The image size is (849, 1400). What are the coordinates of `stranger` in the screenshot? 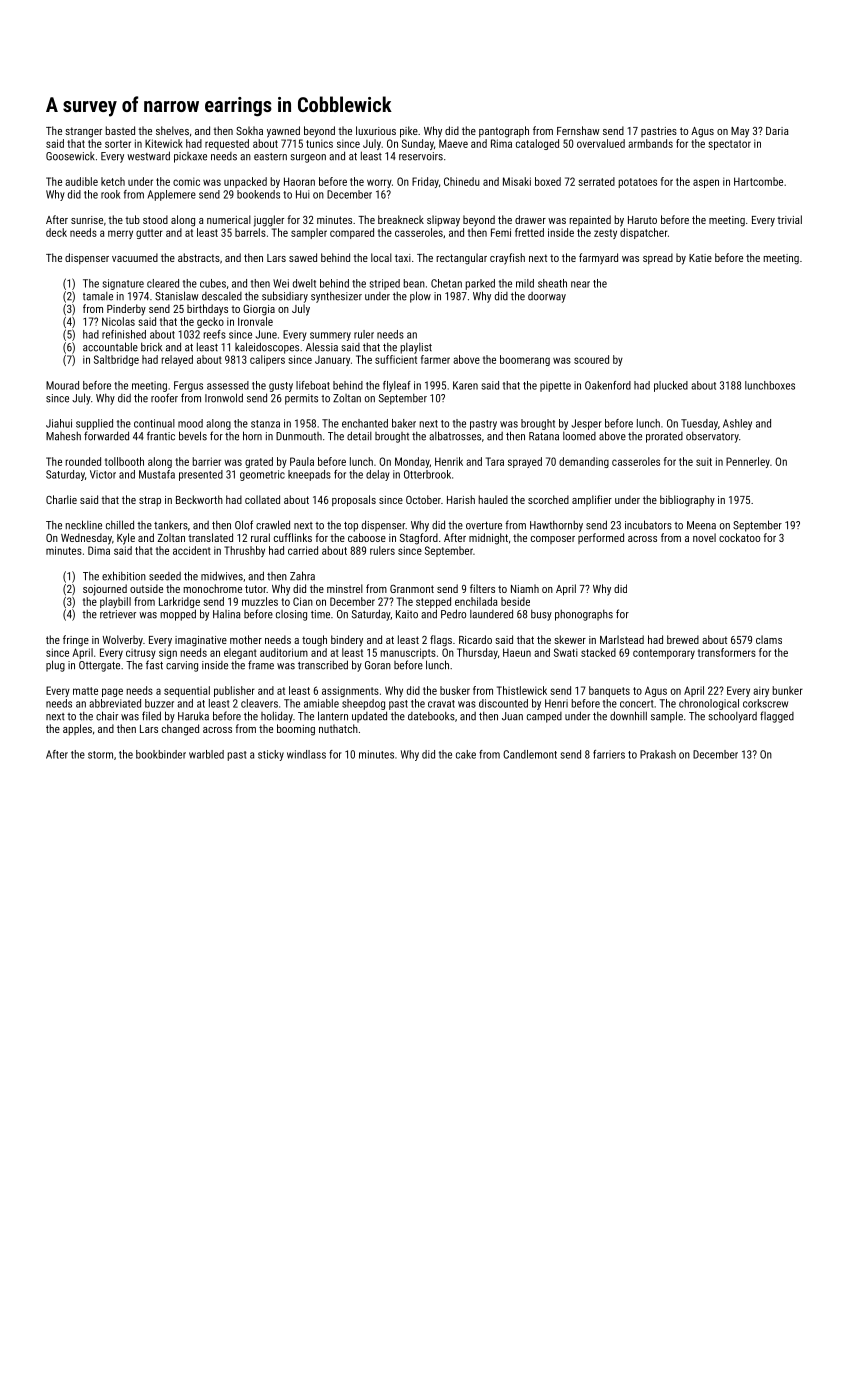 It's located at (83, 132).
